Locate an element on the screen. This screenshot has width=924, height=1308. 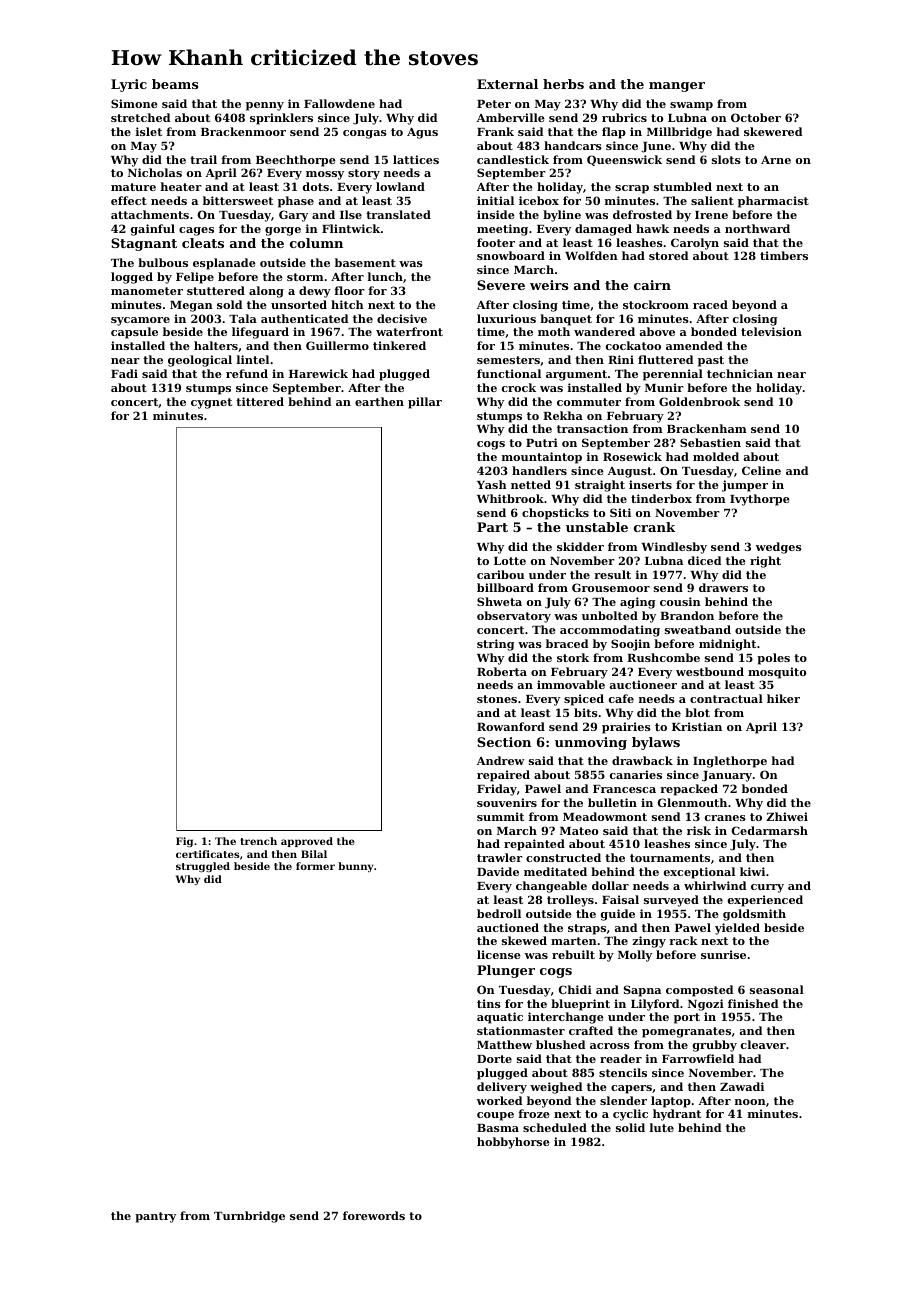
repaired is located at coordinates (503, 776).
